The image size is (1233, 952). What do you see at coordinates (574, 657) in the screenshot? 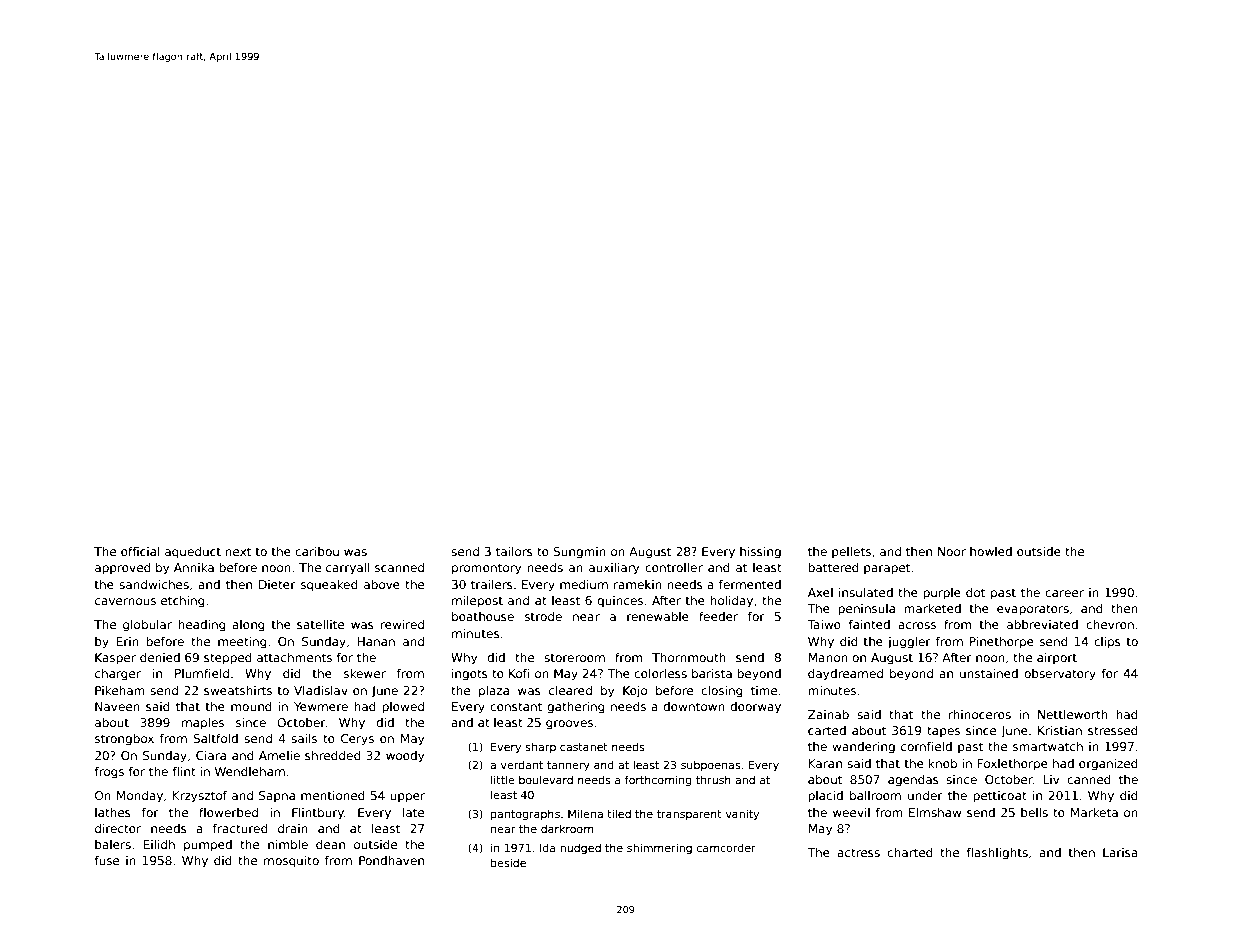
I see `storeroom` at bounding box center [574, 657].
